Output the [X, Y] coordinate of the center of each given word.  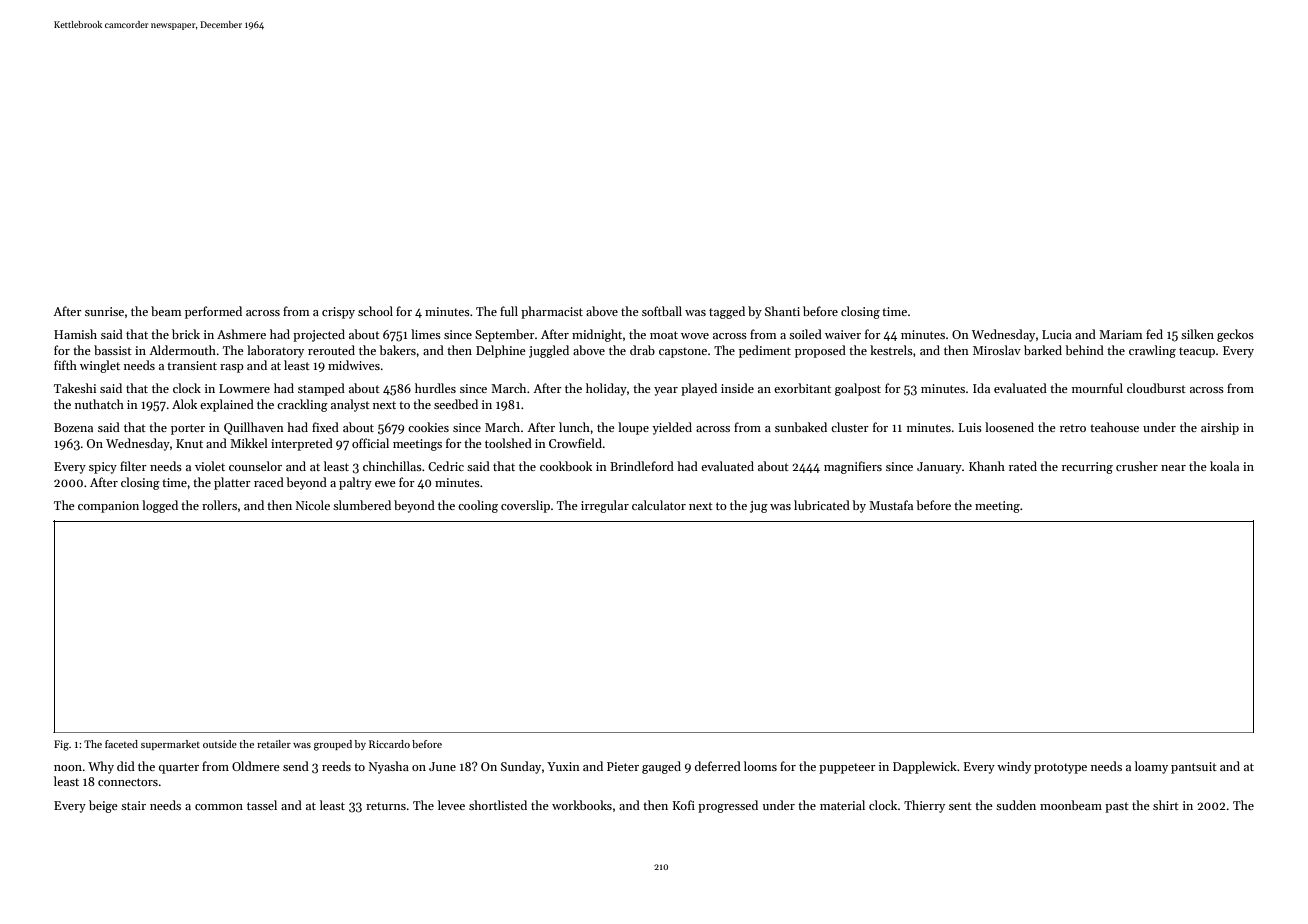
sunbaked [801, 427]
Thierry [924, 806]
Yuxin [563, 766]
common [219, 807]
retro [1073, 428]
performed [213, 312]
